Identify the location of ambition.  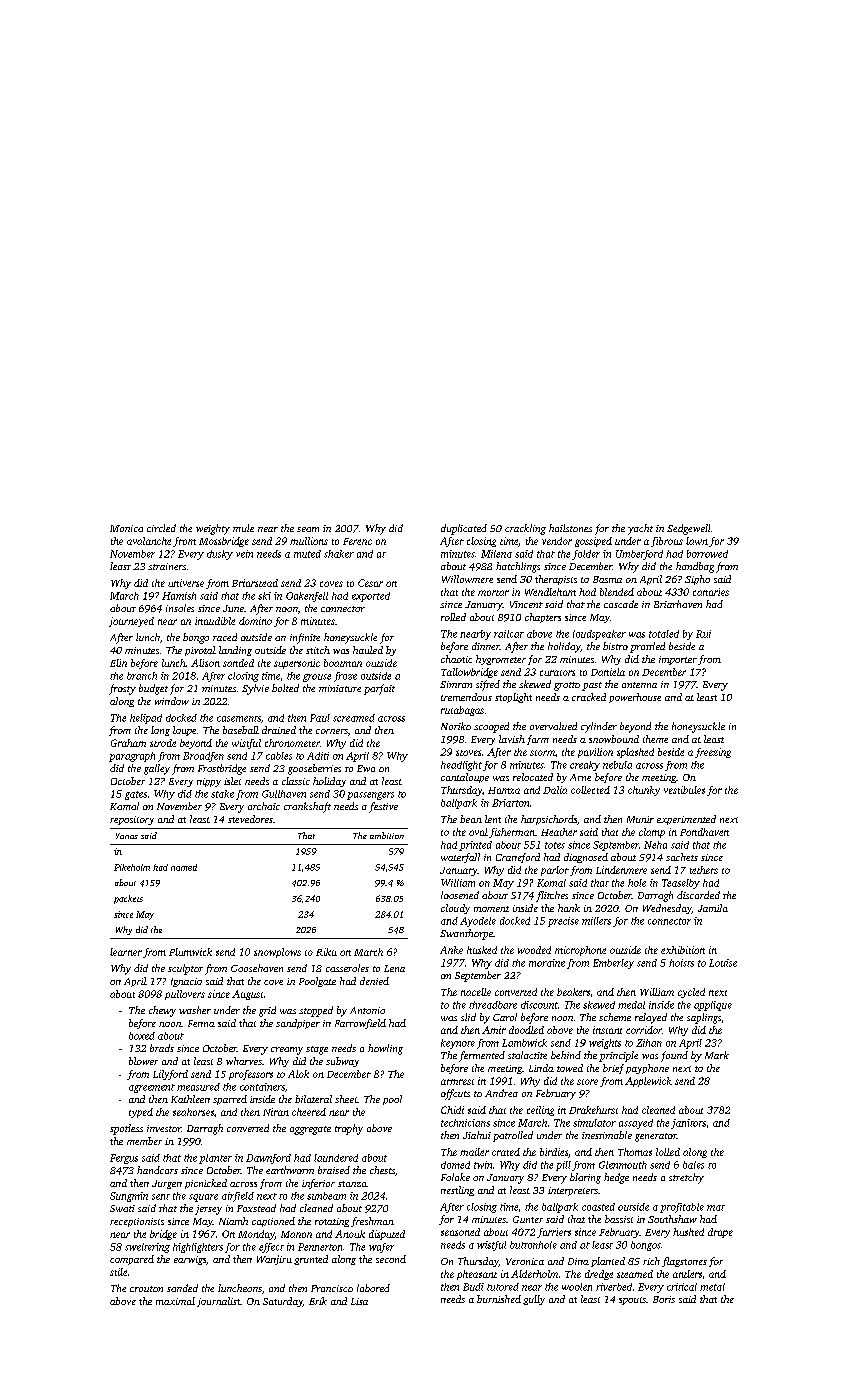
(387, 835).
